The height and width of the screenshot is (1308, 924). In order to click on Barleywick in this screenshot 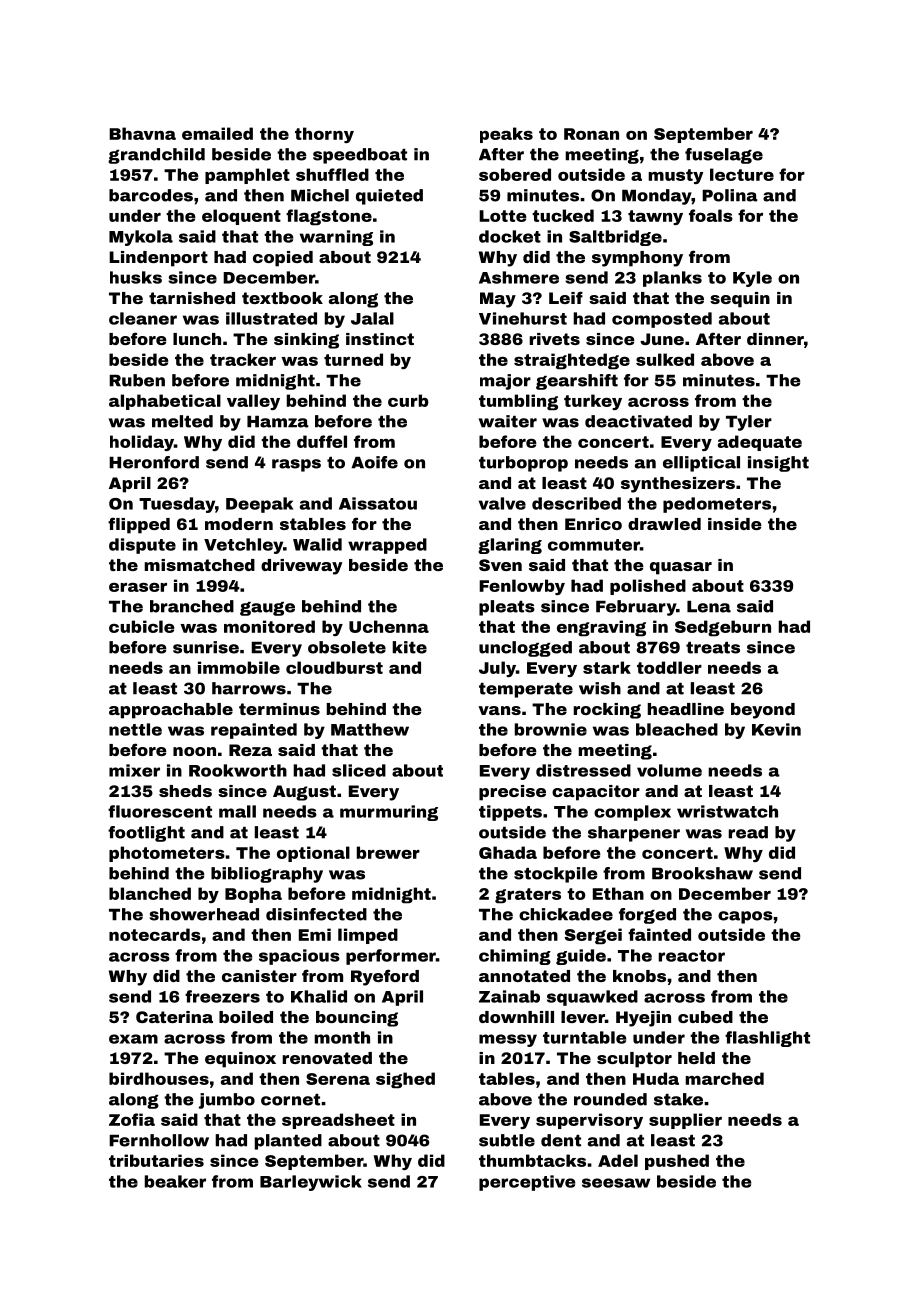, I will do `click(311, 1183)`.
